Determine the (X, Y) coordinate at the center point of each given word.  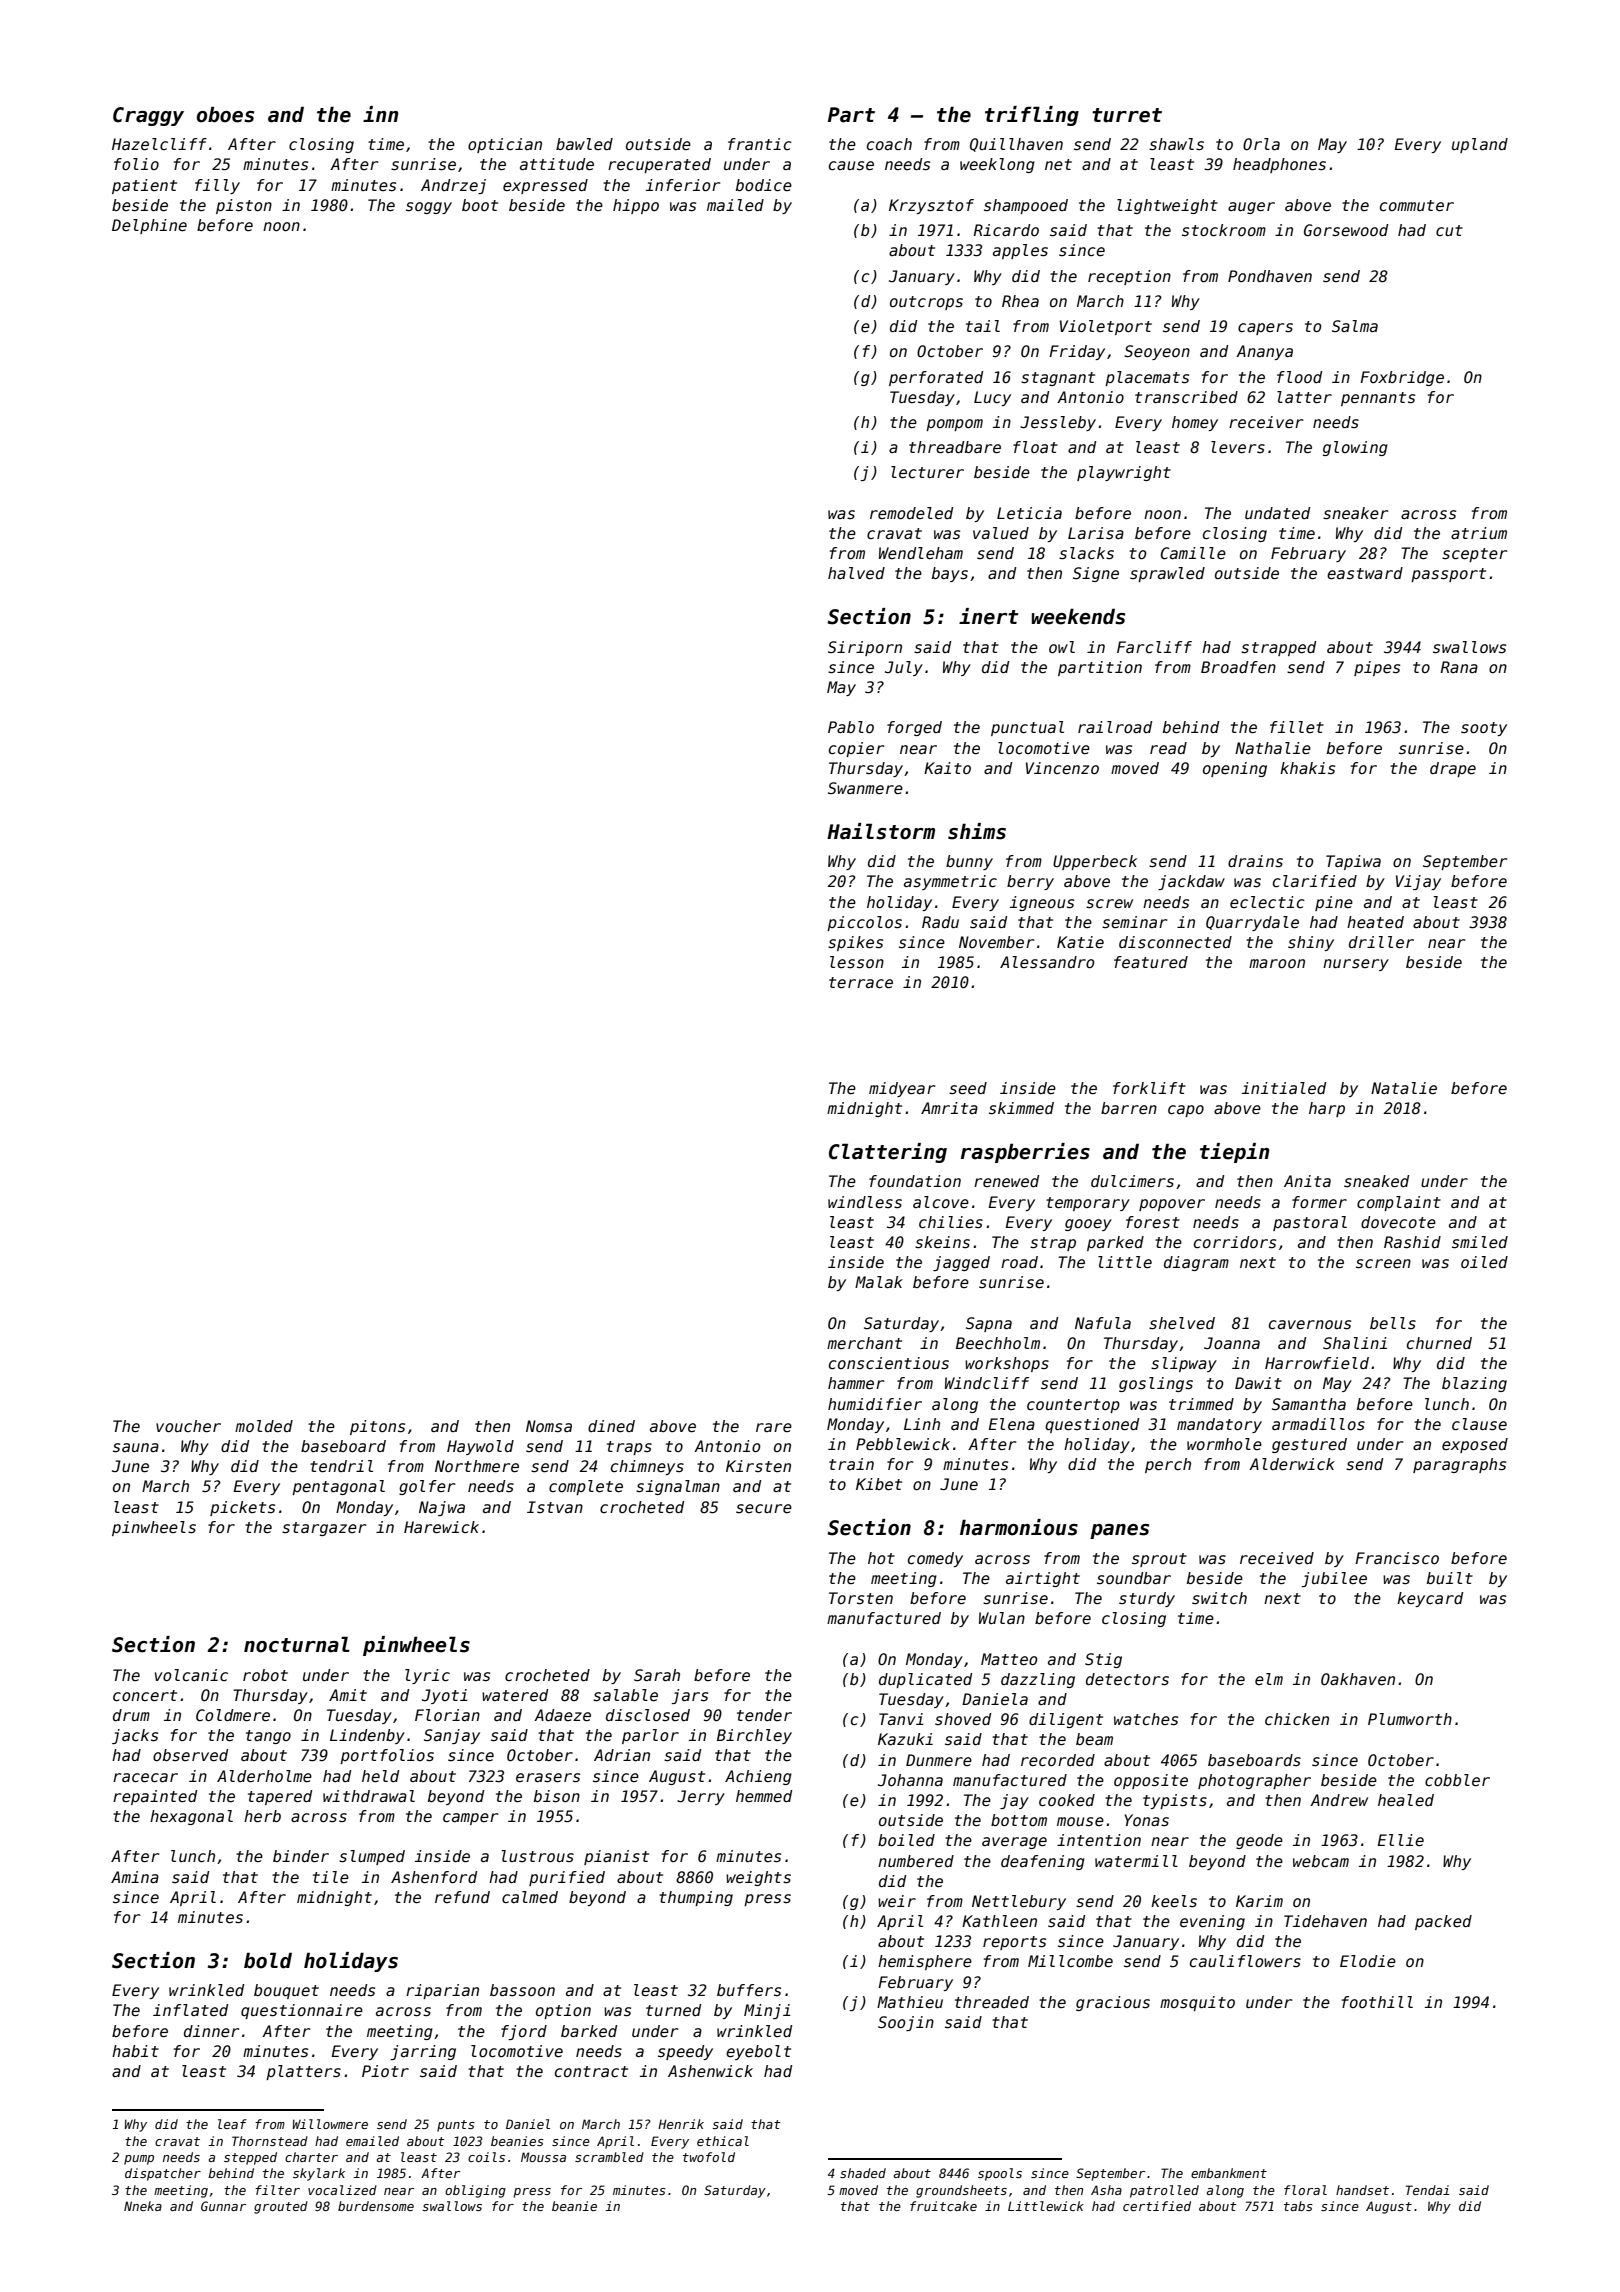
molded (264, 1426)
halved (856, 573)
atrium (1479, 533)
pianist (616, 1857)
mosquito (1197, 2003)
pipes (1377, 668)
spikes (855, 943)
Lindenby (367, 1736)
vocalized (342, 2190)
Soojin (906, 2023)
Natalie (1404, 1088)
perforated (936, 378)
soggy (429, 208)
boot (480, 205)
